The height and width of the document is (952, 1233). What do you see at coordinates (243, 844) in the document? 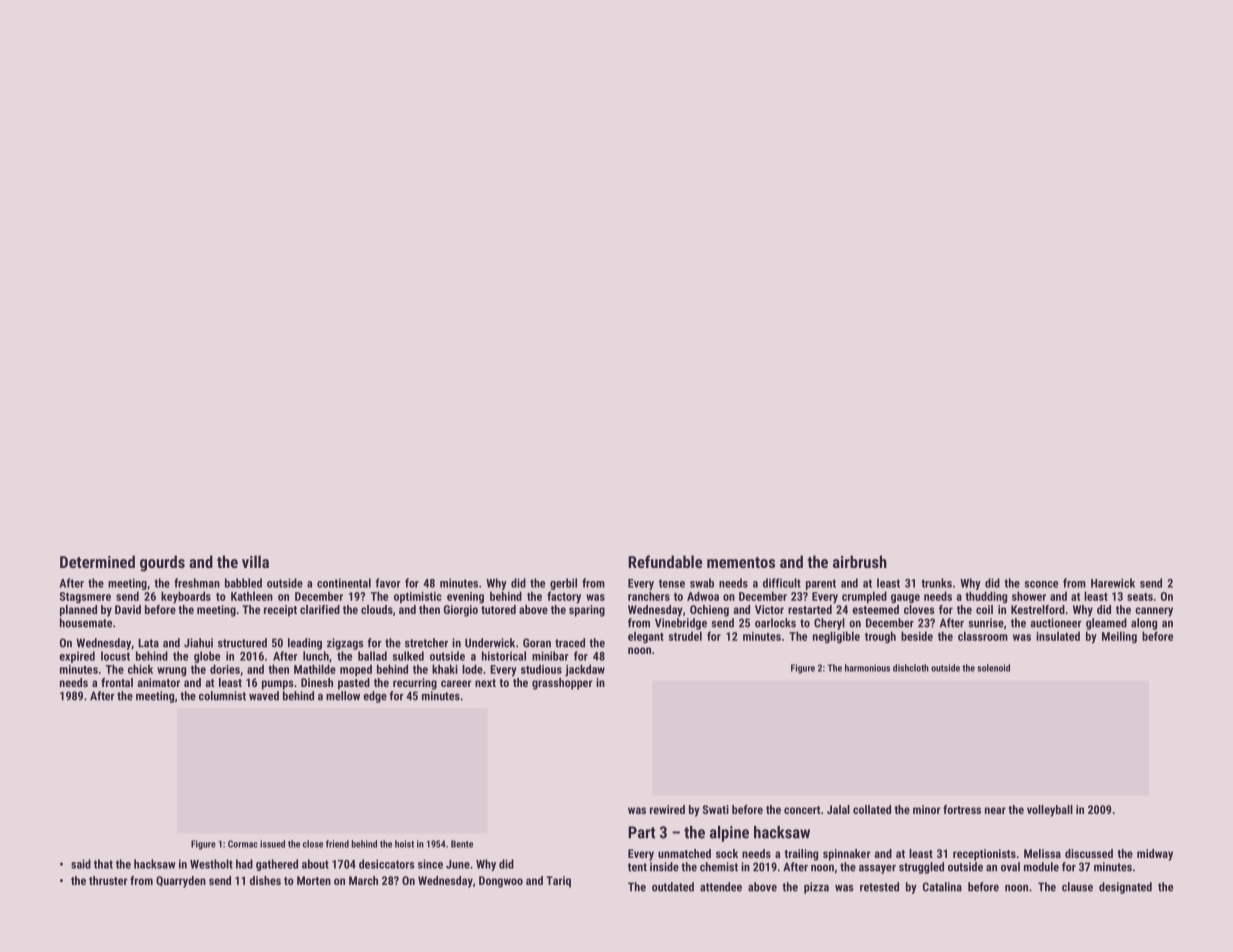
I see `Cormac` at bounding box center [243, 844].
